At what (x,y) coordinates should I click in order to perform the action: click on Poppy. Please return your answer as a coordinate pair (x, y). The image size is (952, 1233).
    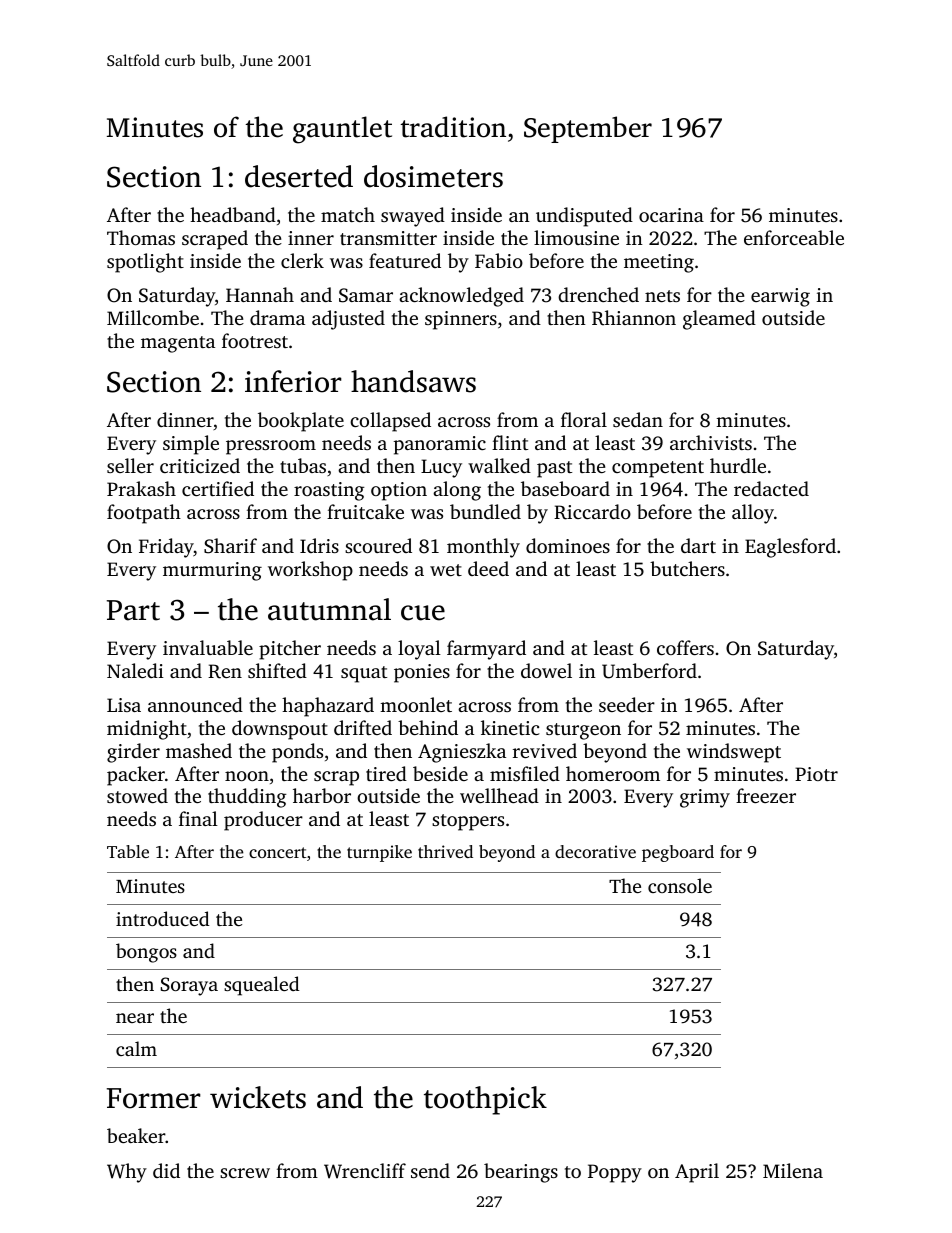
    Looking at the image, I should click on (615, 1173).
